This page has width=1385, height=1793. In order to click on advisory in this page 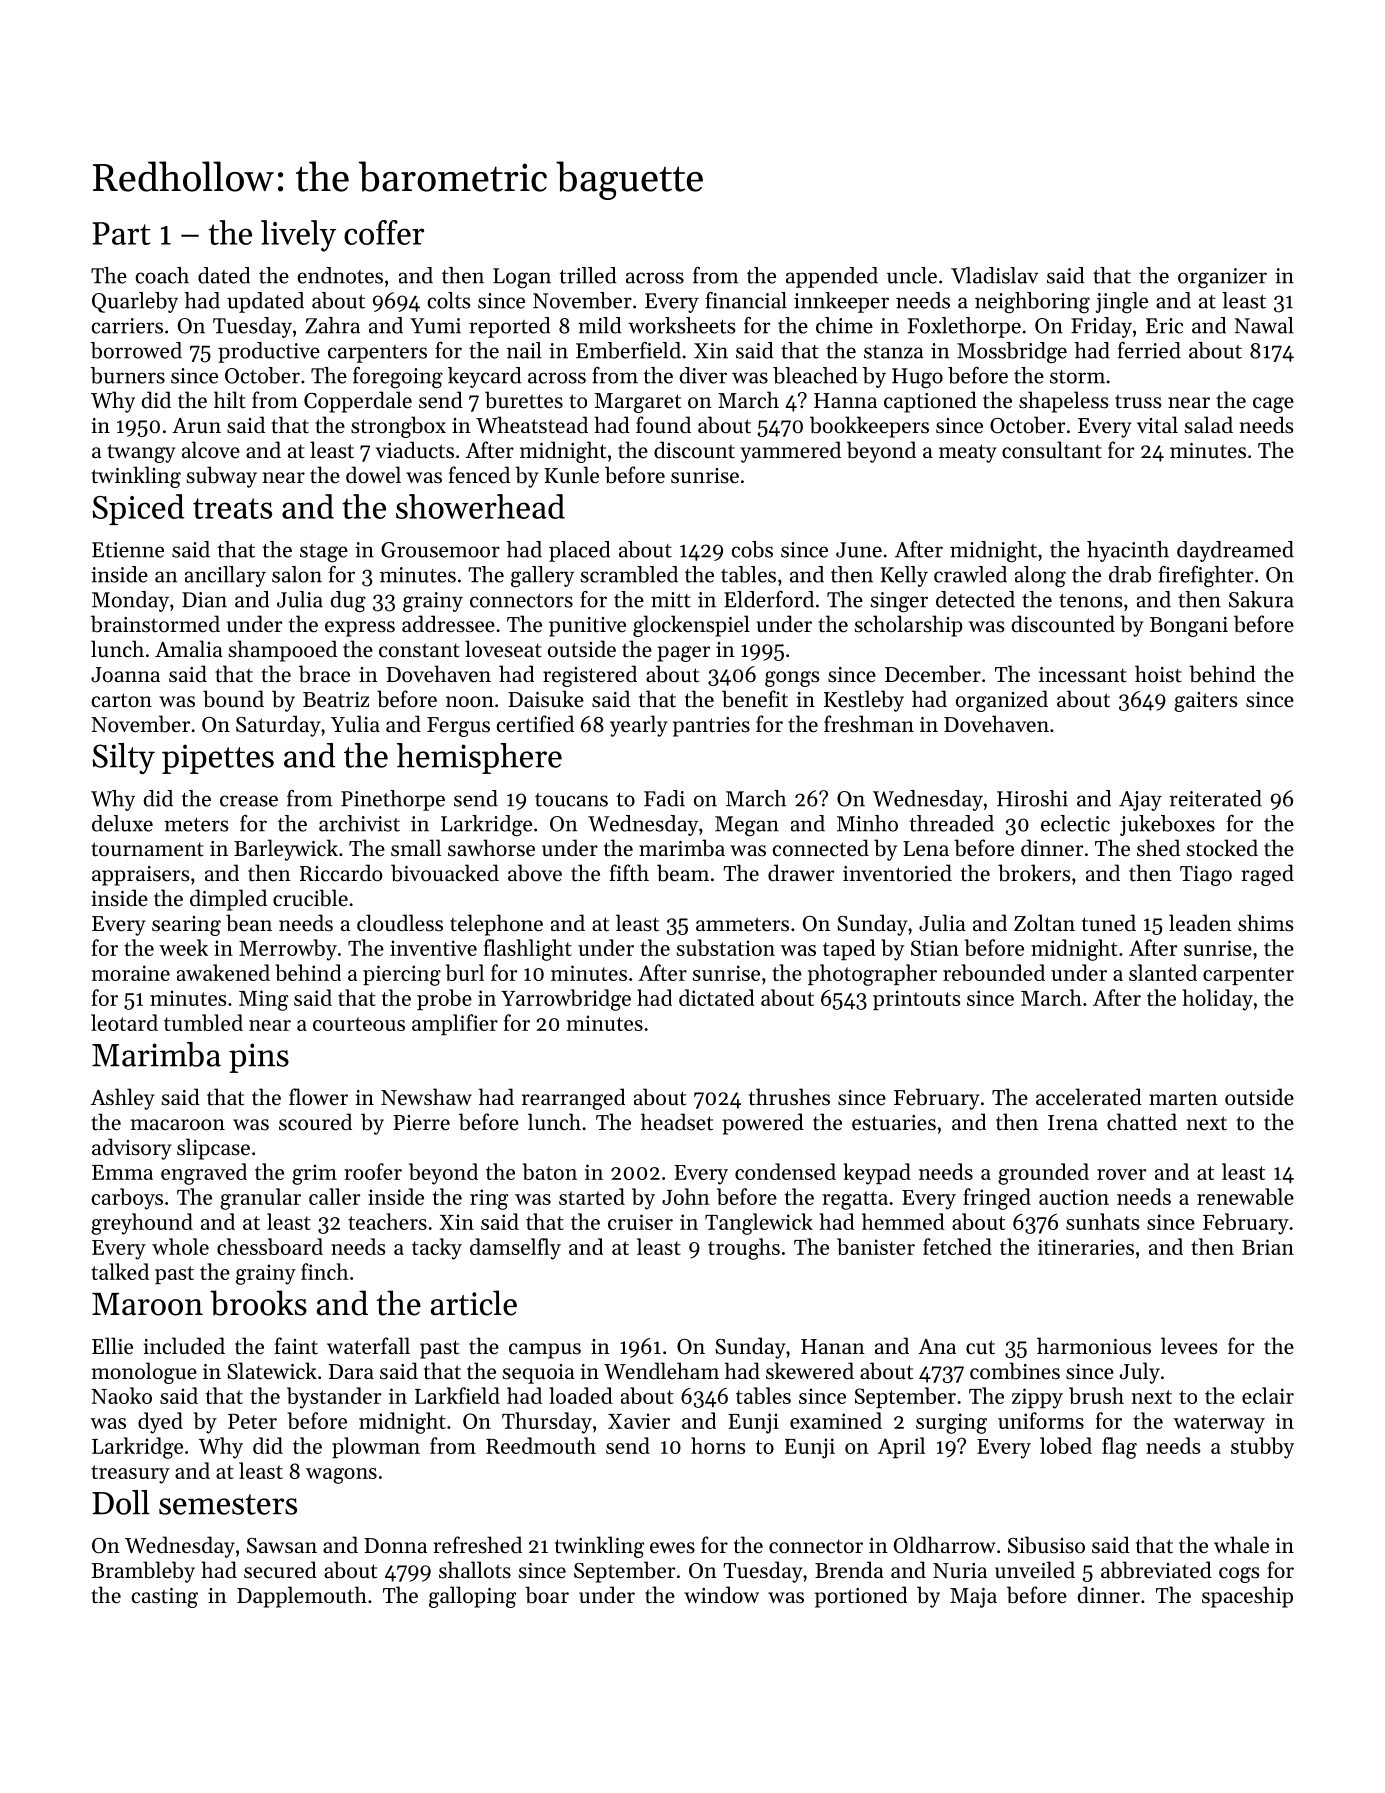, I will do `click(131, 1149)`.
